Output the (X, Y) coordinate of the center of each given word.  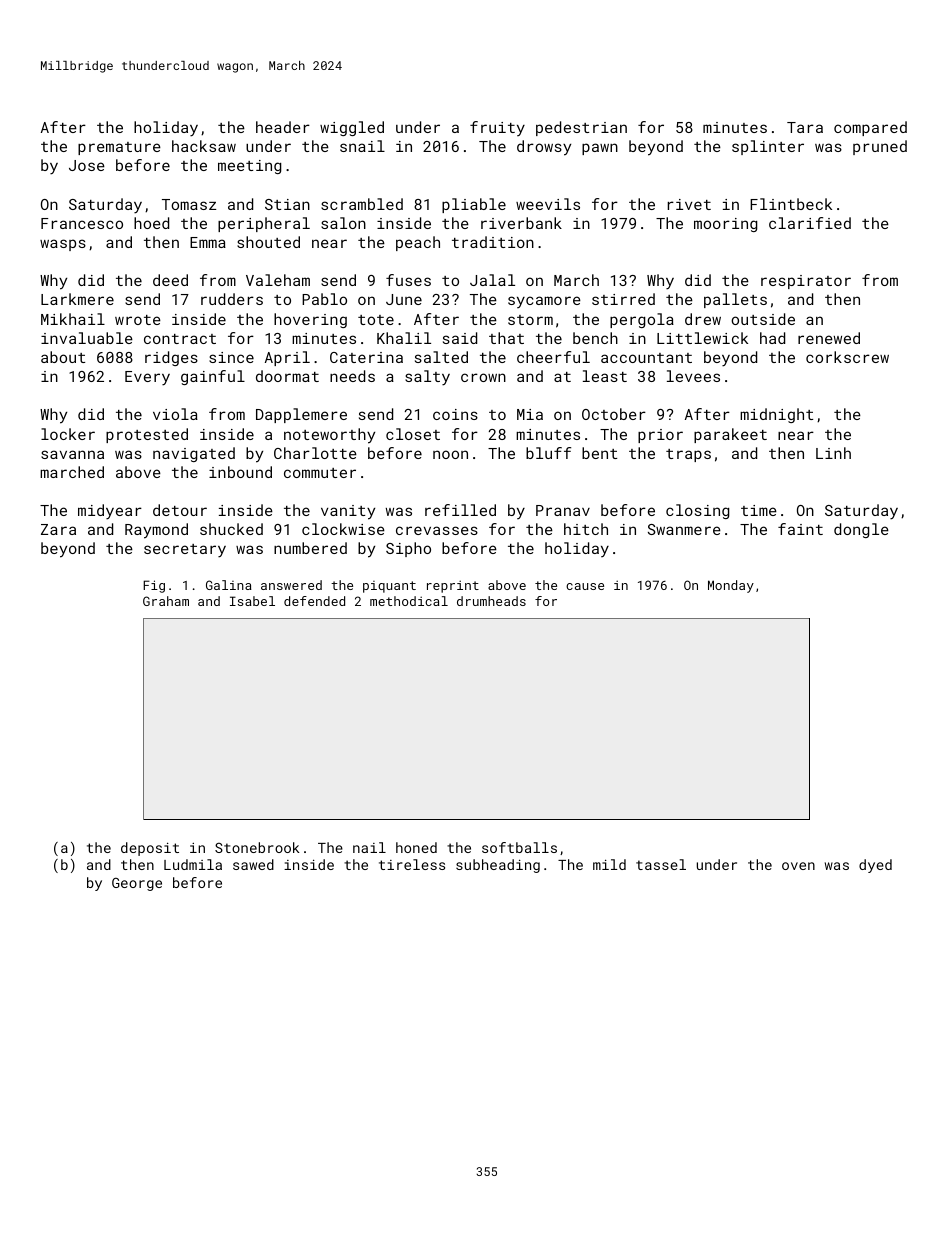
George (137, 884)
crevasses (437, 530)
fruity (497, 128)
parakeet (730, 435)
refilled (460, 510)
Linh (833, 453)
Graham (166, 601)
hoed (151, 223)
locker (68, 434)
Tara (805, 127)
